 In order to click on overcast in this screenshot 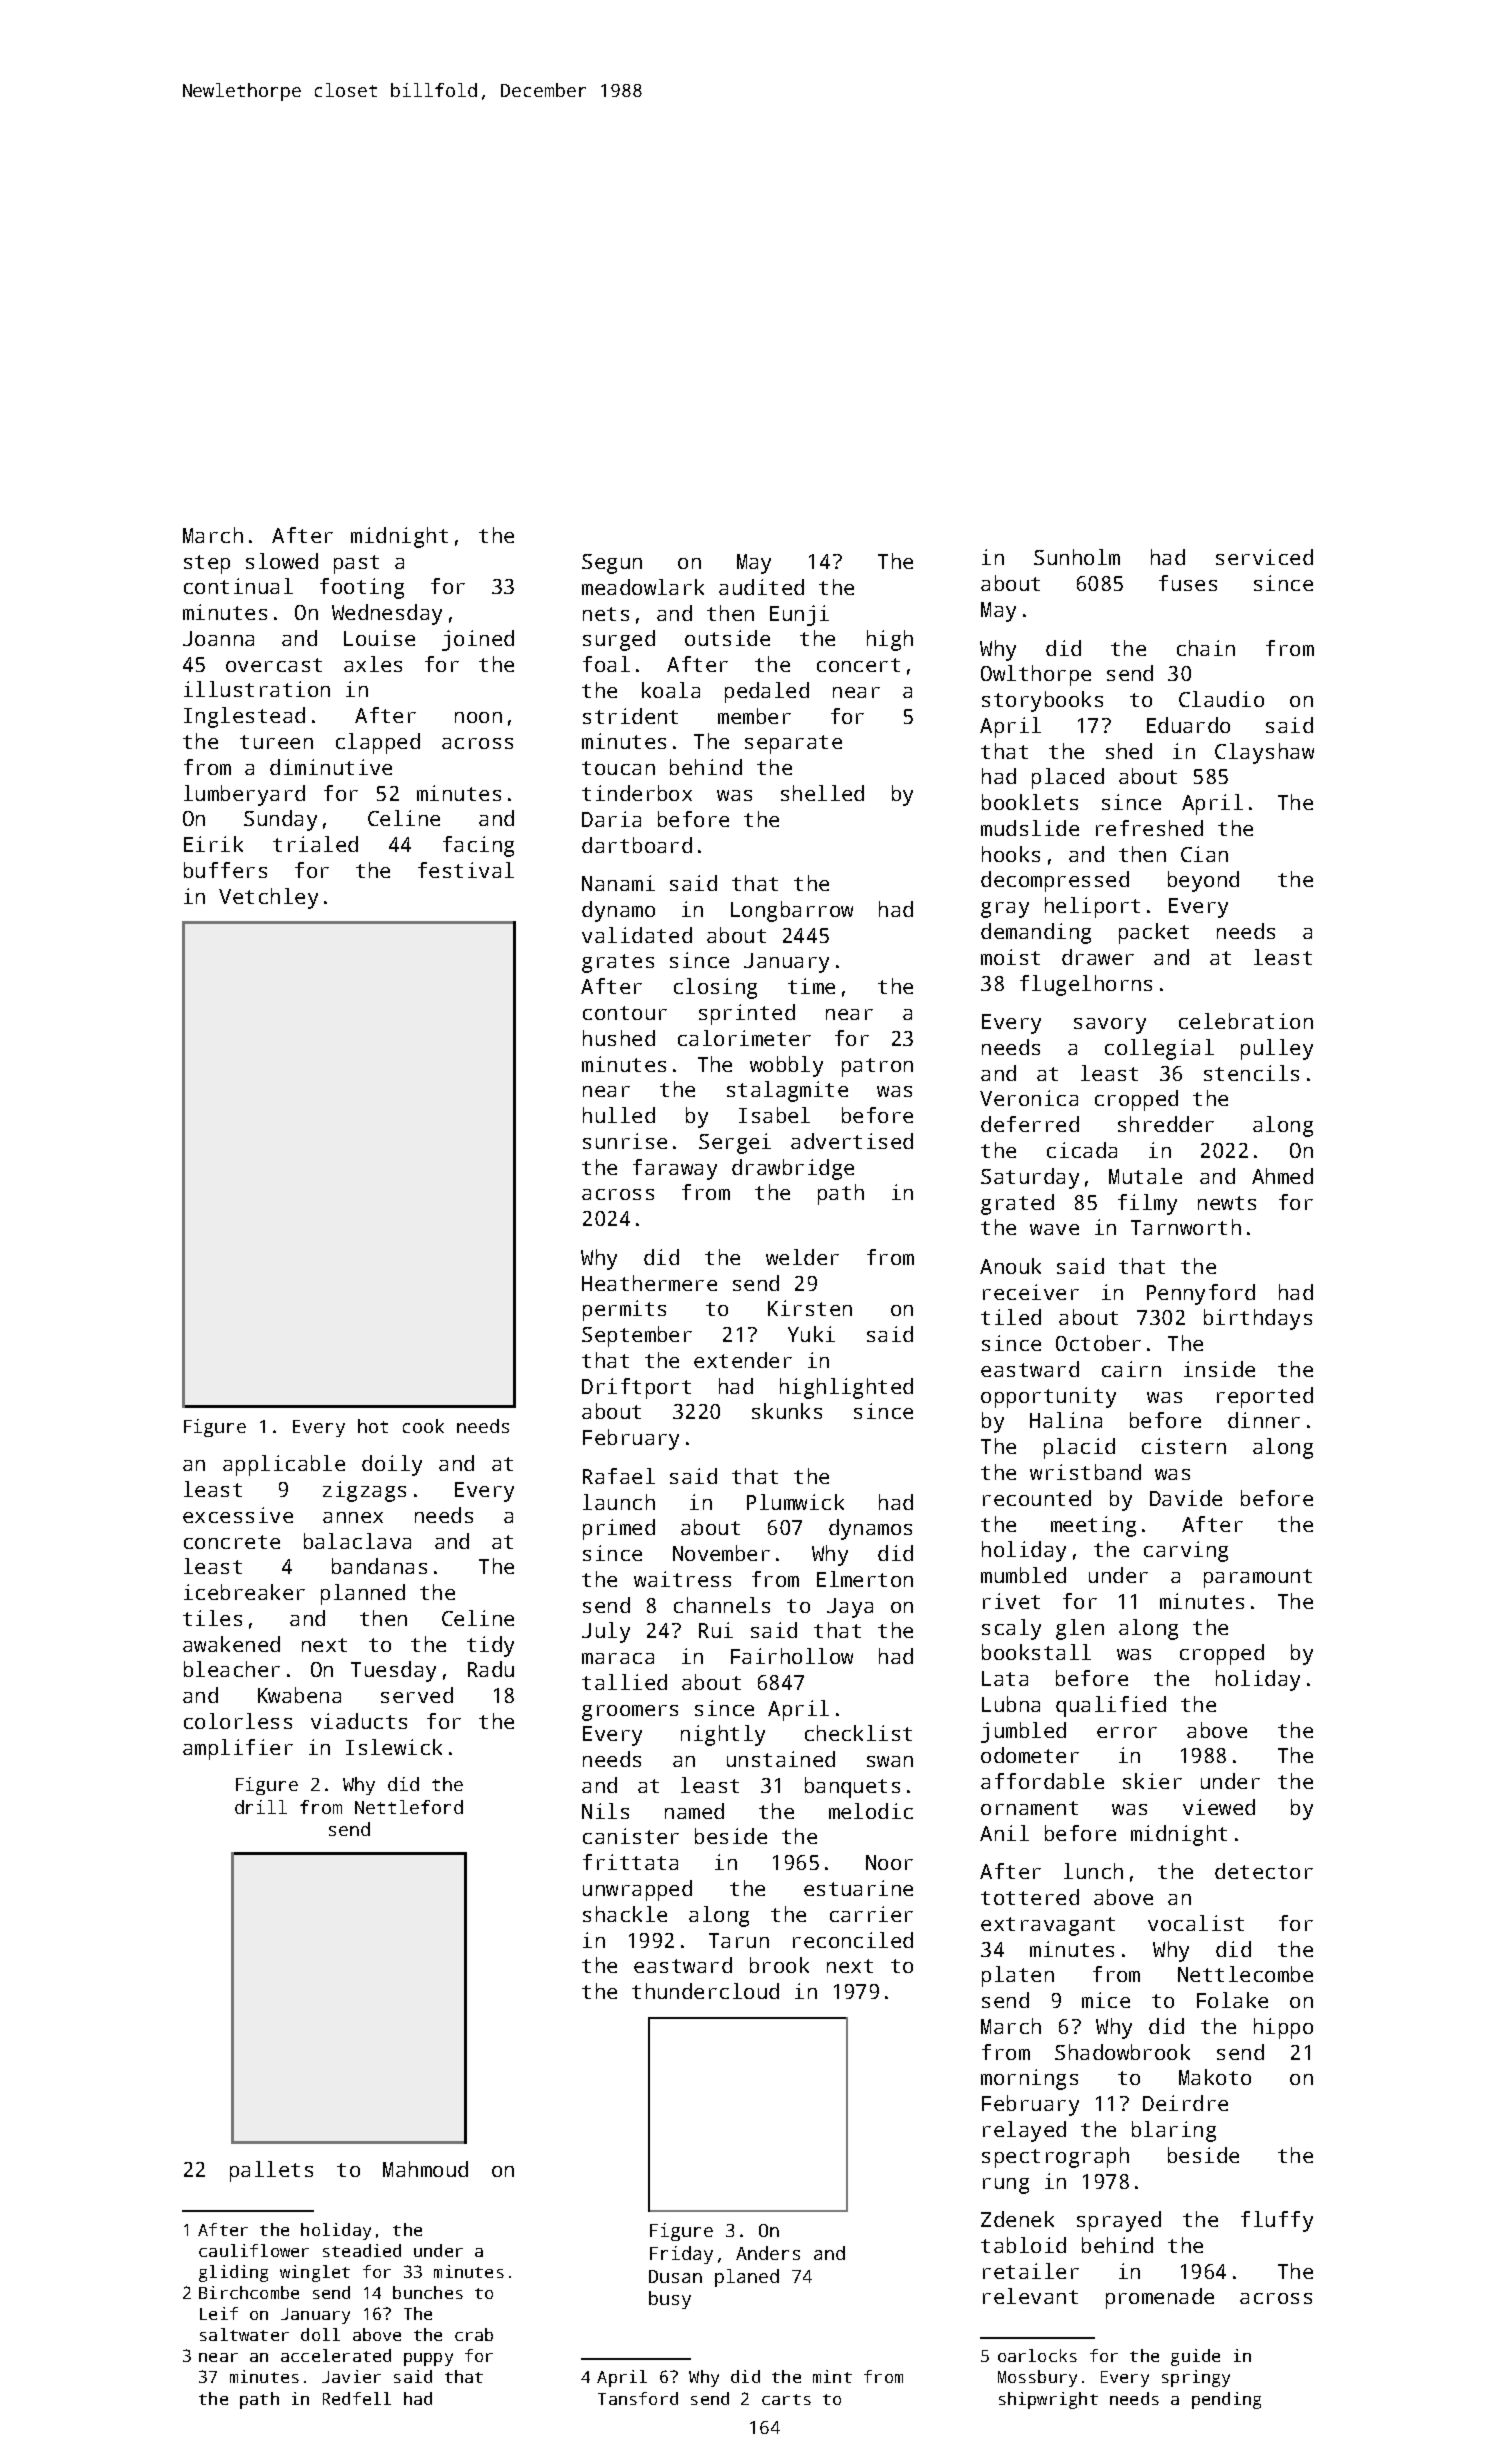, I will do `click(274, 665)`.
